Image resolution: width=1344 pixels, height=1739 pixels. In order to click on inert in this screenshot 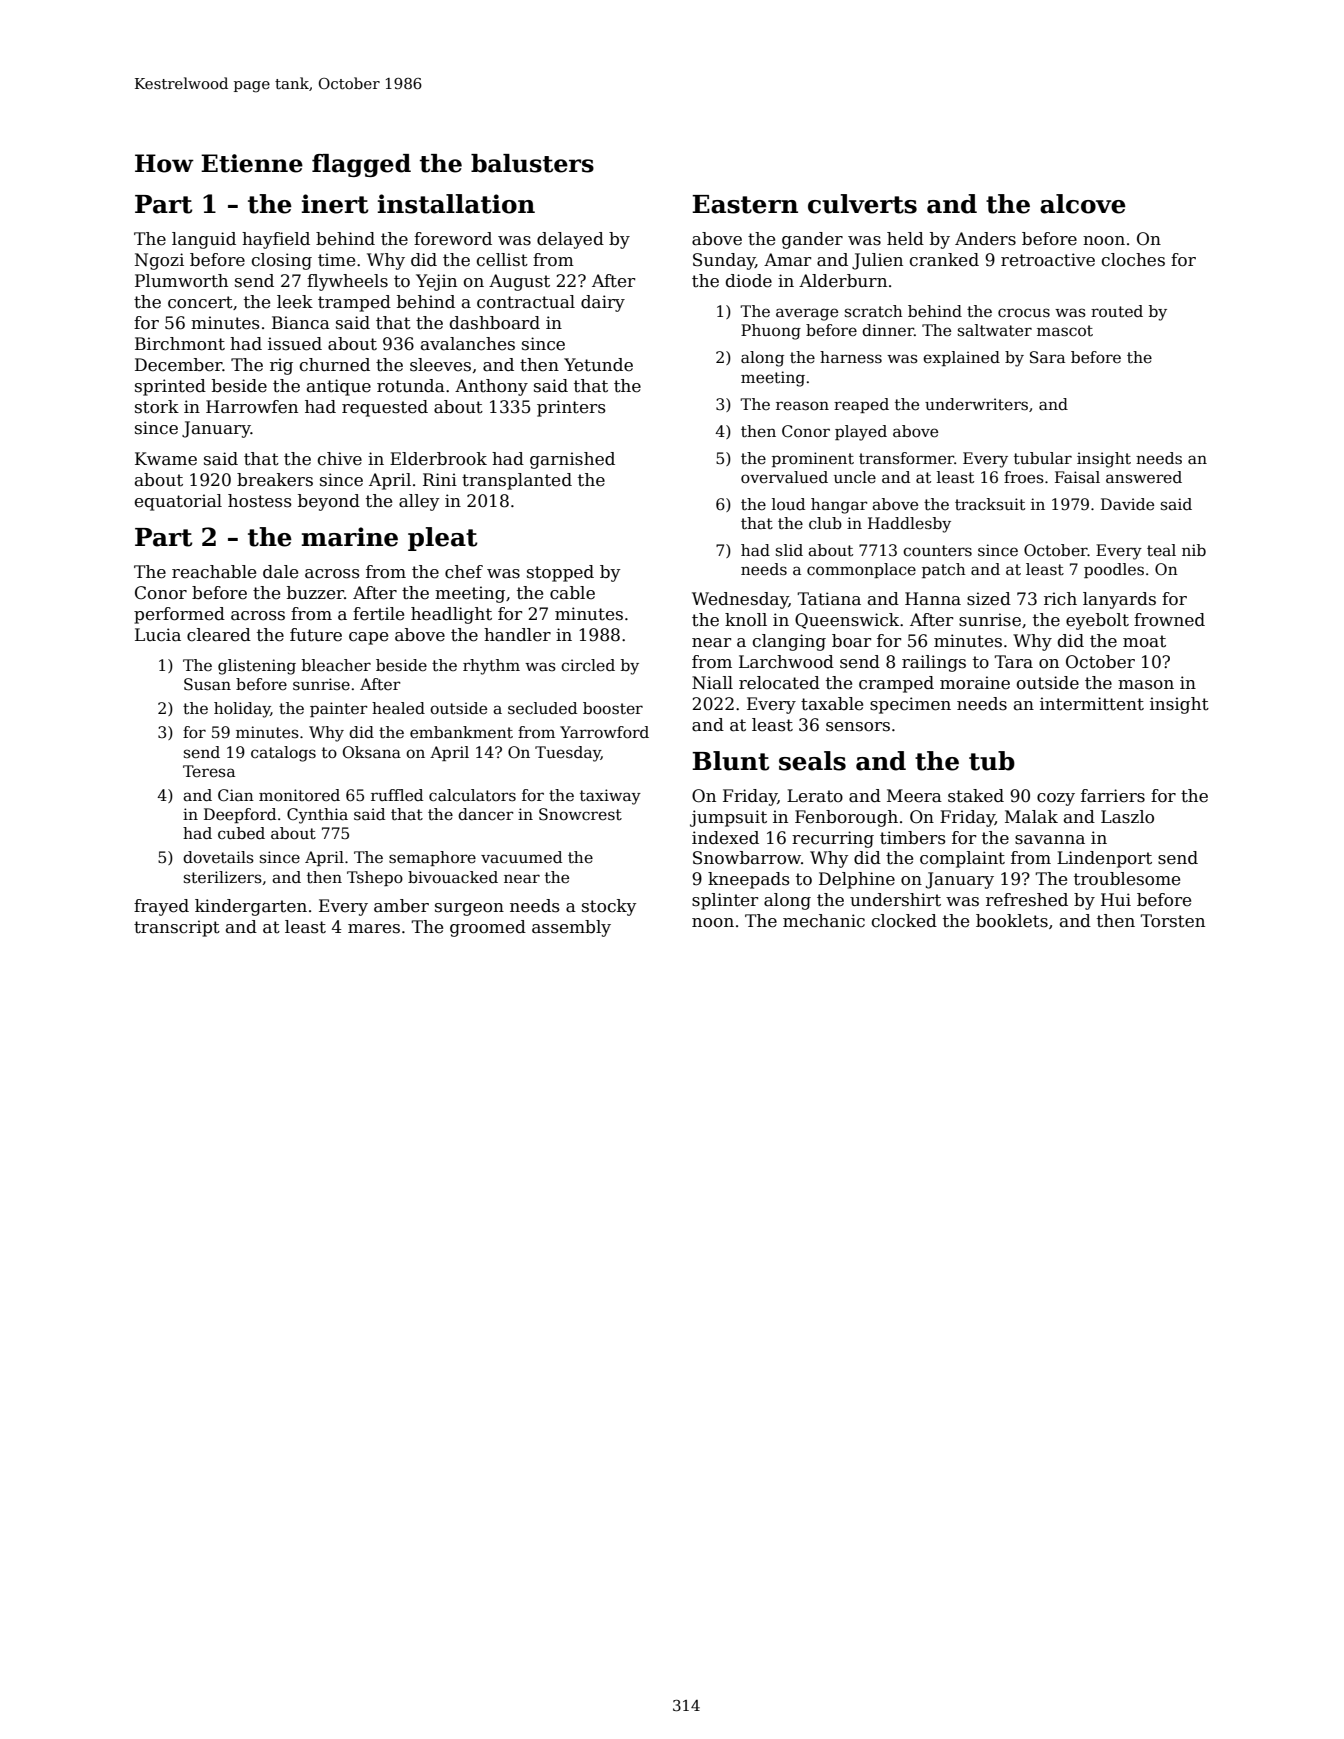, I will do `click(335, 204)`.
